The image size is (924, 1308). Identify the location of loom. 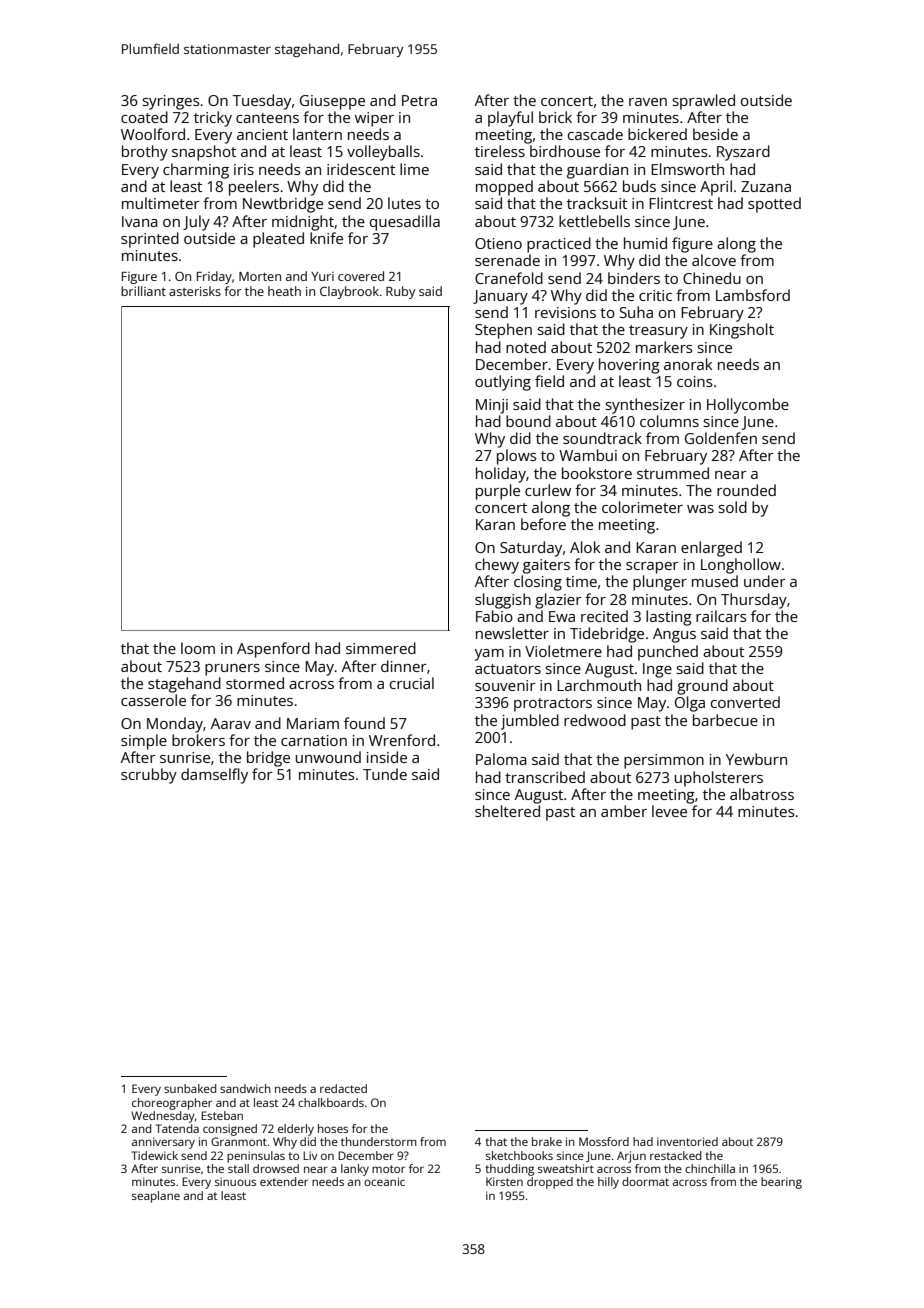
(198, 648).
